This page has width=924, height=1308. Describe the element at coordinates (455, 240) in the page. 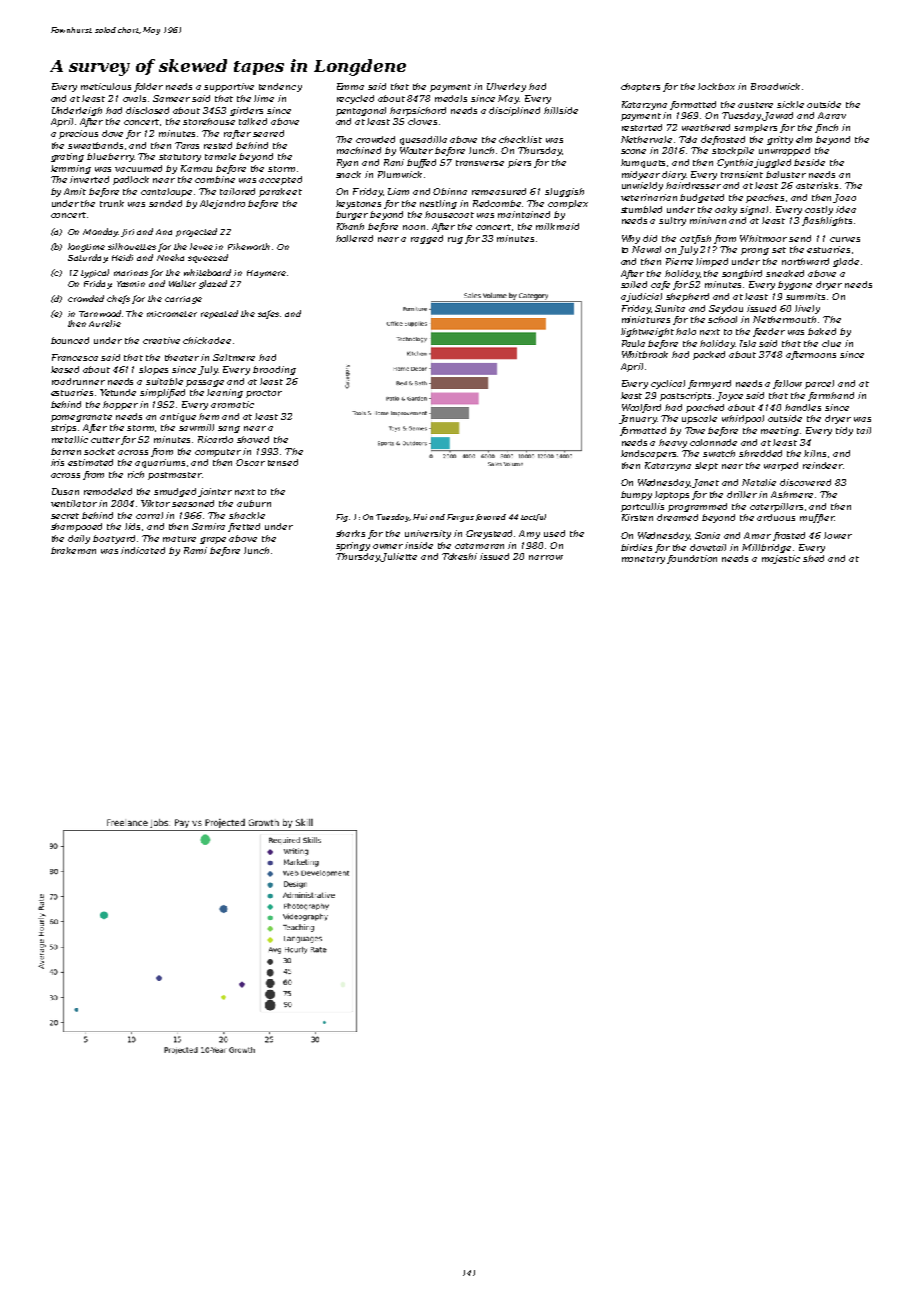

I see `rug` at that location.
